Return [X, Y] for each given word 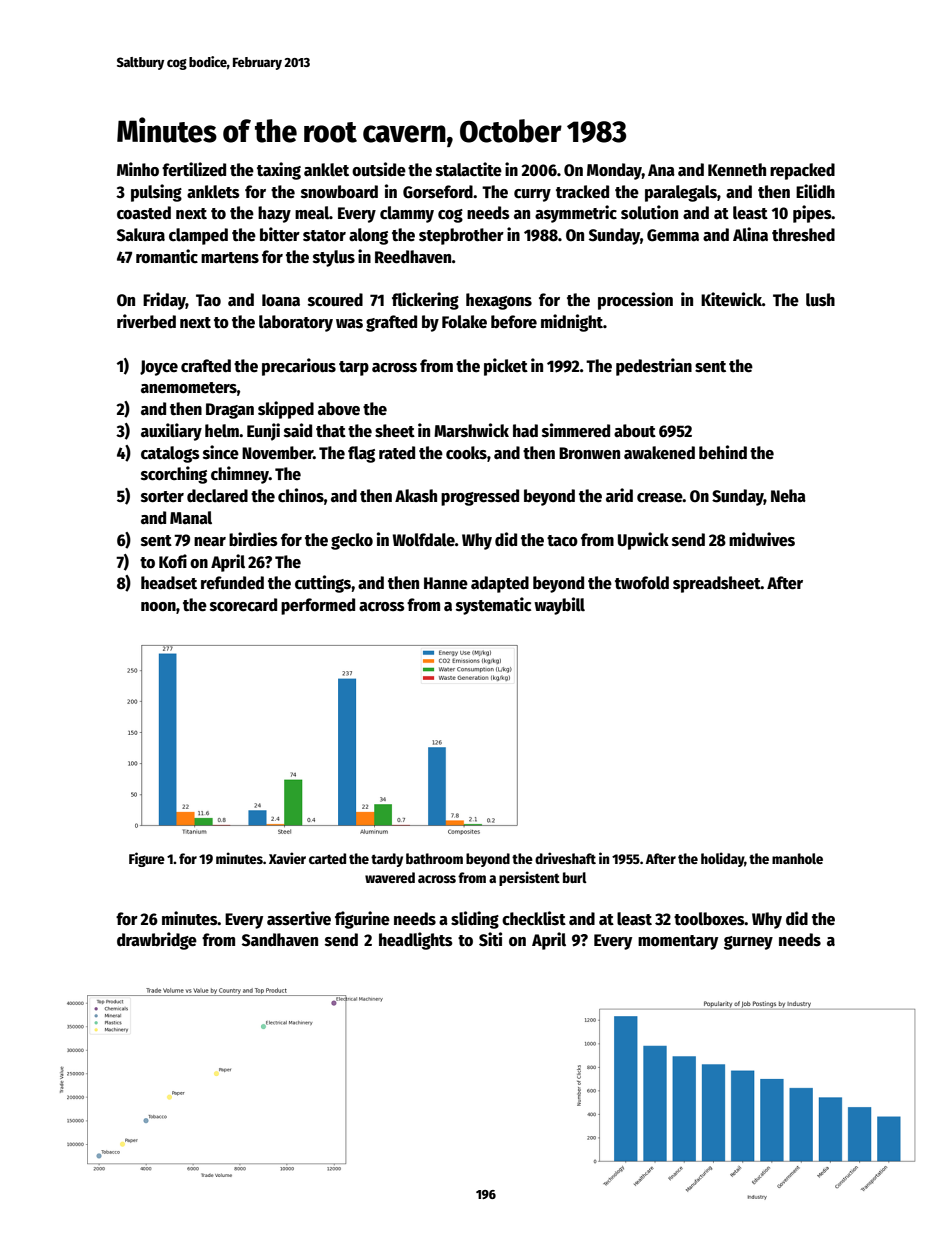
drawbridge [157, 941]
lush [820, 300]
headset [169, 583]
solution [649, 212]
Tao [208, 300]
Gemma [673, 235]
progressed [480, 497]
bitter [280, 234]
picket [506, 367]
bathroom [434, 858]
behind [723, 452]
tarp [354, 368]
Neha [788, 495]
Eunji [263, 432]
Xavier [287, 858]
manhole [797, 858]
